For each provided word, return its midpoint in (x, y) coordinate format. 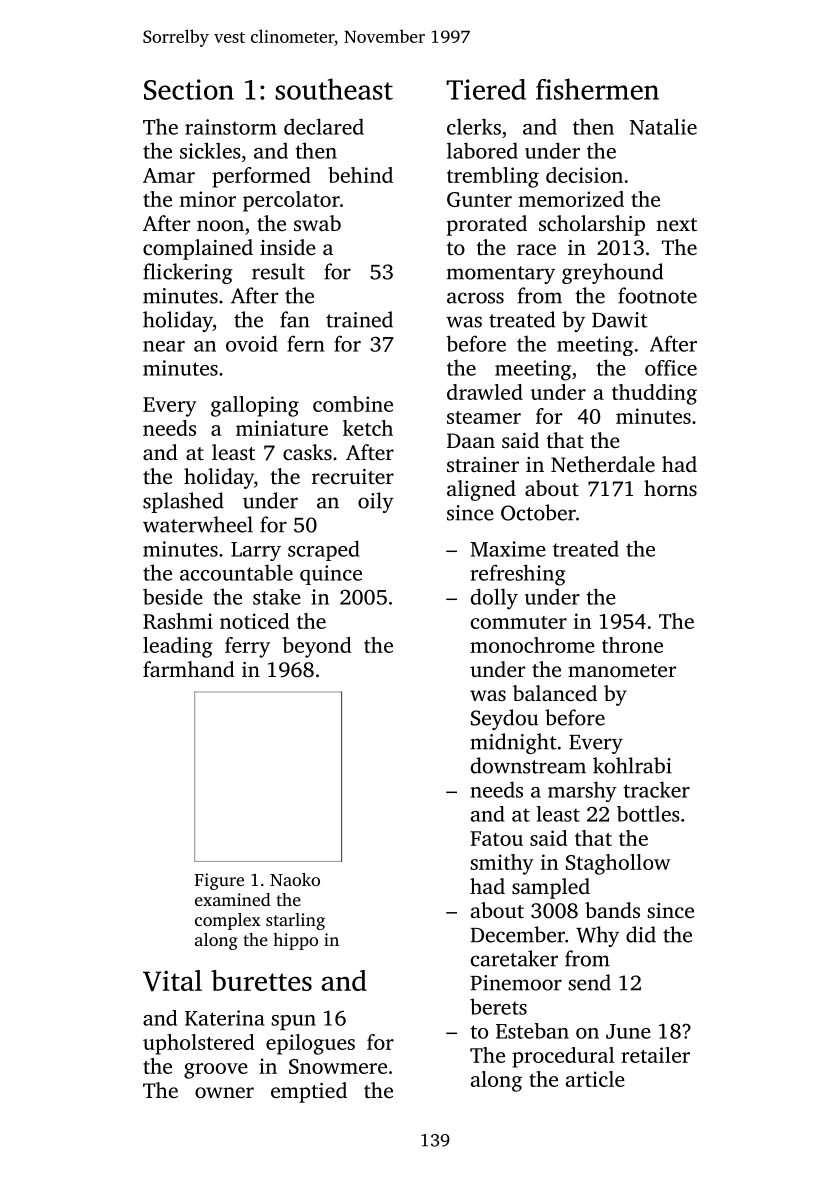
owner (224, 1092)
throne (632, 645)
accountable (236, 572)
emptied (309, 1092)
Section (189, 89)
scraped (324, 550)
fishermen (597, 89)
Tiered (486, 89)
